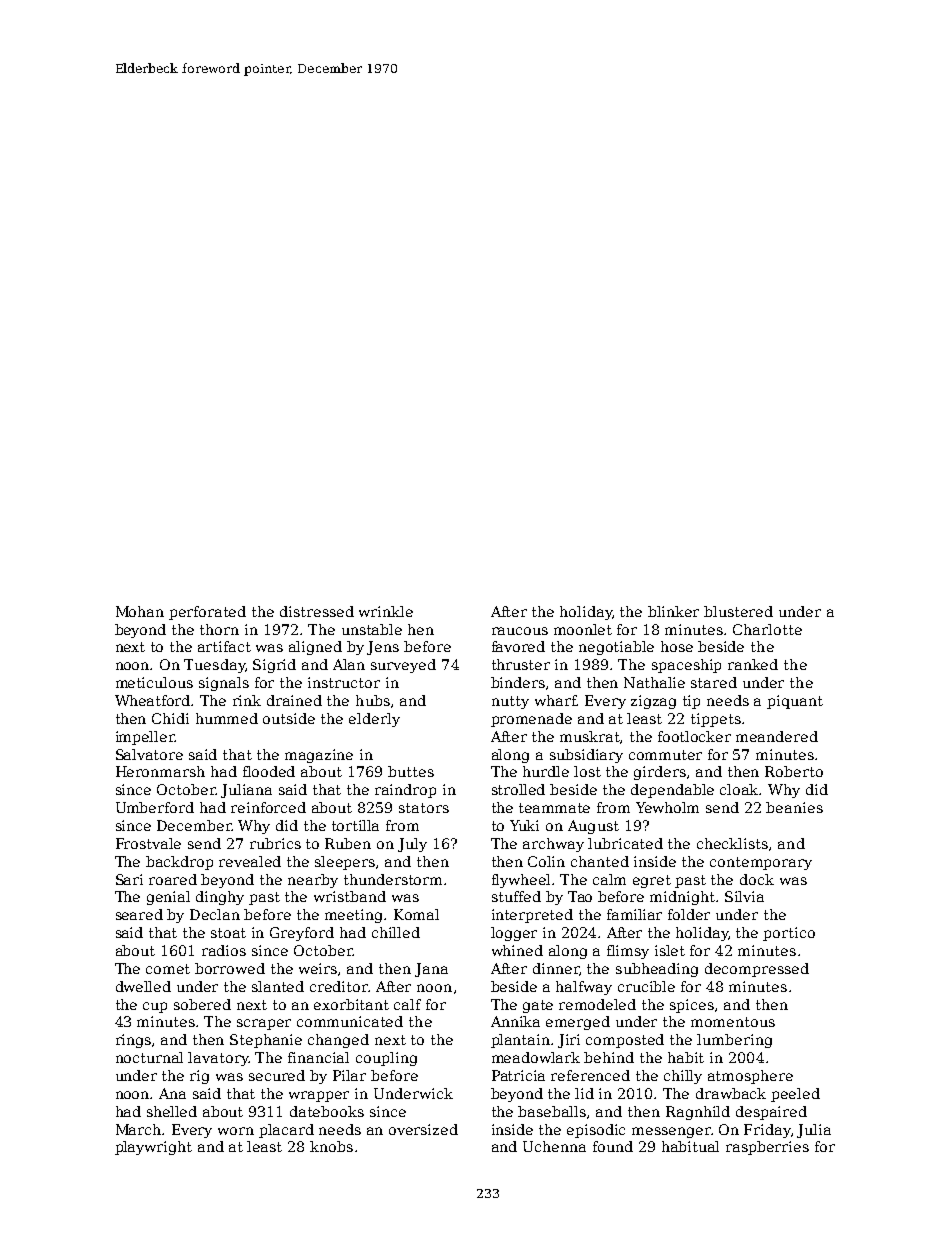 The height and width of the page is (1233, 952). I want to click on wristband, so click(350, 896).
